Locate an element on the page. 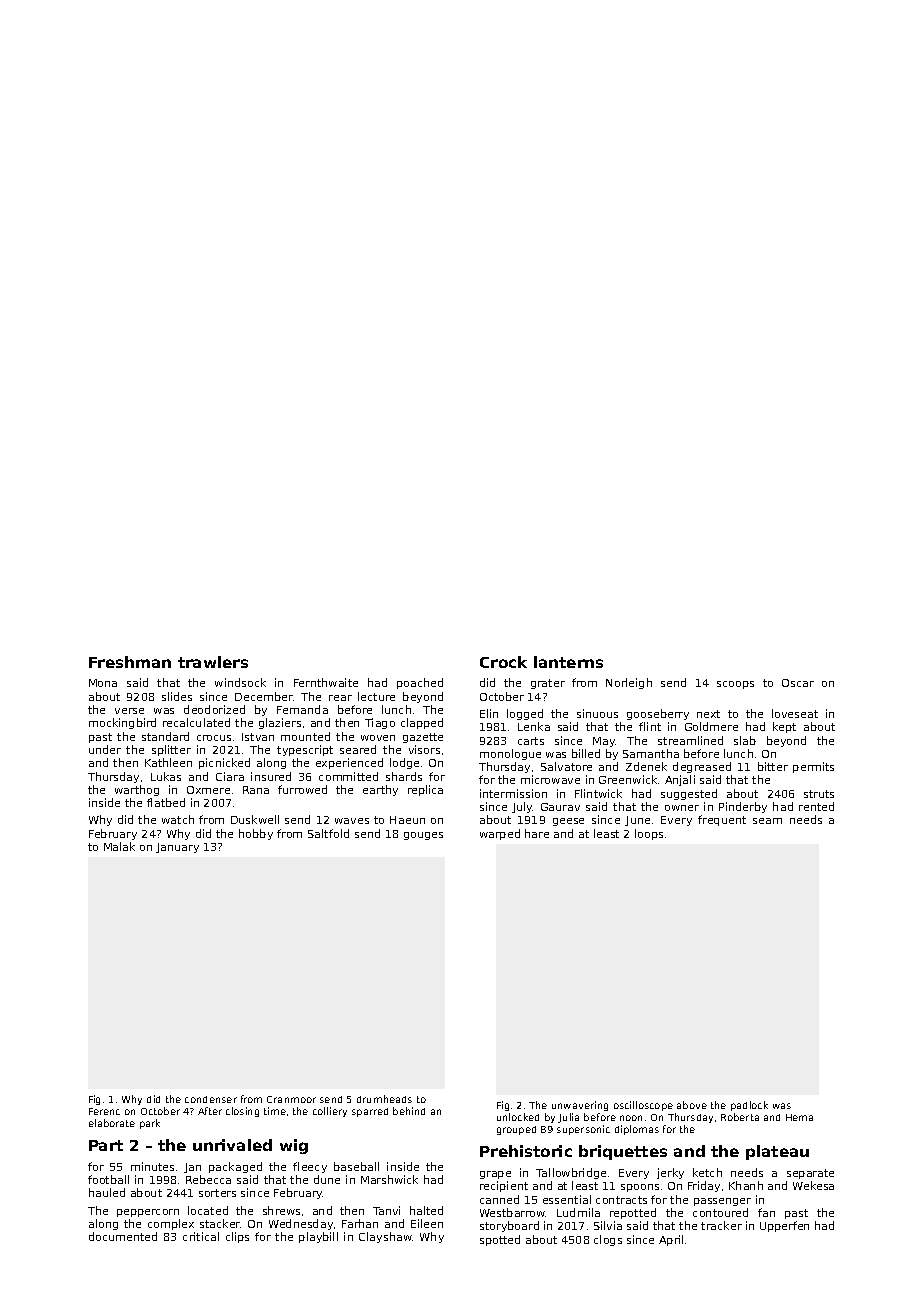 The height and width of the document is (1308, 924). Crock is located at coordinates (503, 662).
